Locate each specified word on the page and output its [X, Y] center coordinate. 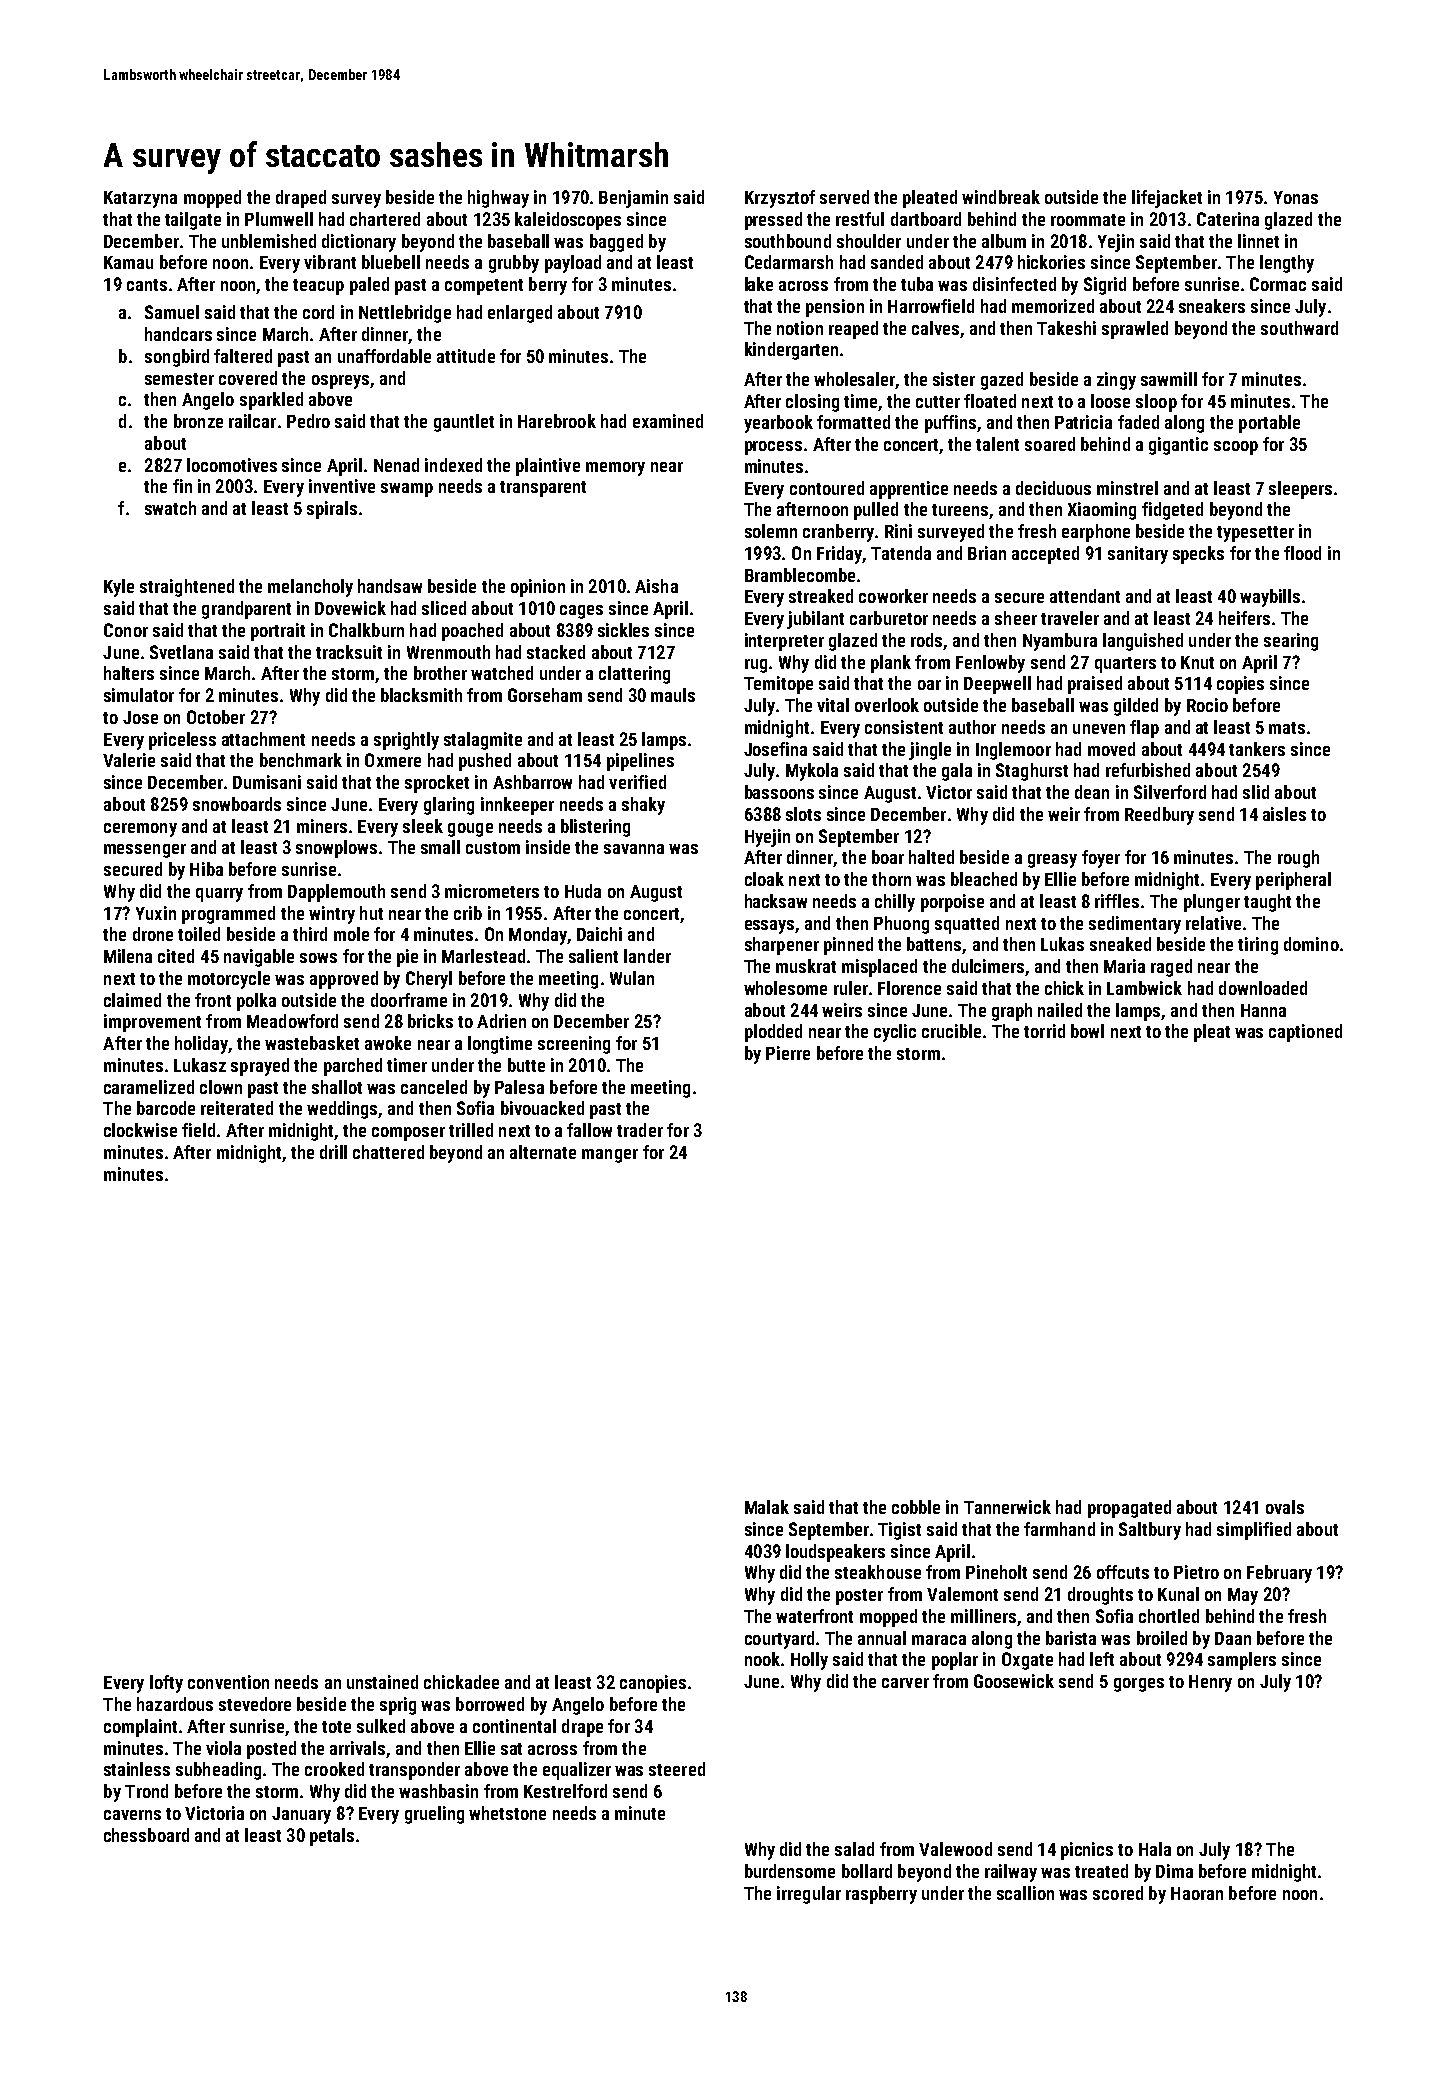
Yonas [1296, 197]
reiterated [237, 1108]
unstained [382, 1682]
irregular [809, 1895]
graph [1012, 1012]
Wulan [632, 978]
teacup [318, 287]
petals [332, 1837]
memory [615, 469]
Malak [767, 1507]
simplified [1254, 1531]
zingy [1116, 381]
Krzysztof [780, 199]
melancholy [310, 588]
